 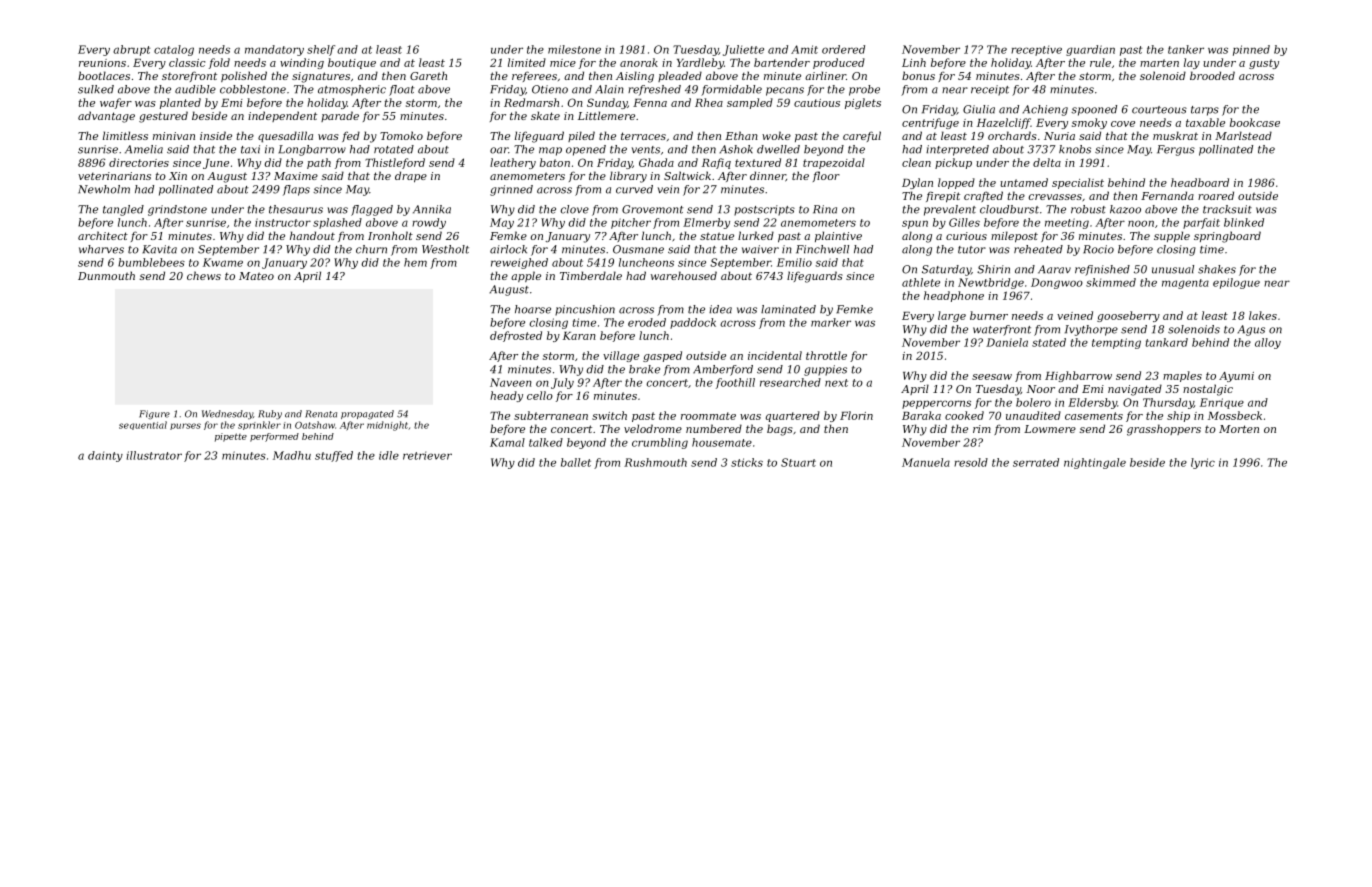 I want to click on stuffed, so click(x=334, y=456).
